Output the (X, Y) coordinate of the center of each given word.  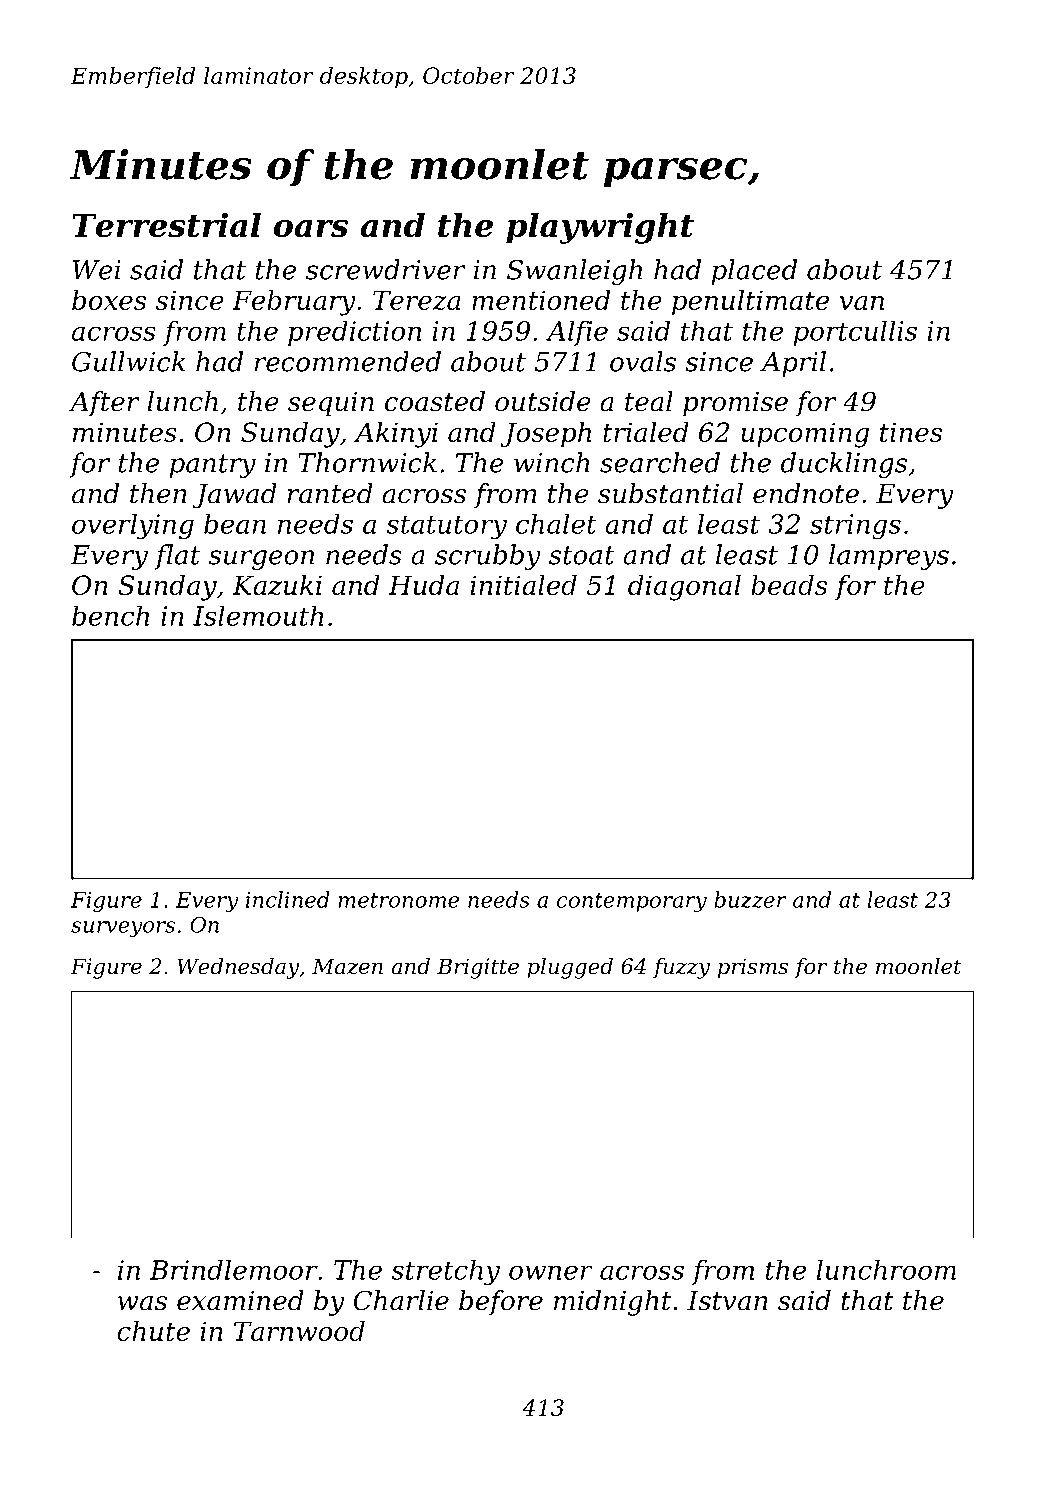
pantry (213, 466)
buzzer (750, 899)
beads (789, 585)
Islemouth (258, 616)
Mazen (347, 966)
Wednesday (238, 968)
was (142, 1303)
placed (754, 272)
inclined (288, 899)
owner (551, 1272)
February (294, 303)
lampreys (889, 557)
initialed (523, 585)
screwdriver (386, 269)
